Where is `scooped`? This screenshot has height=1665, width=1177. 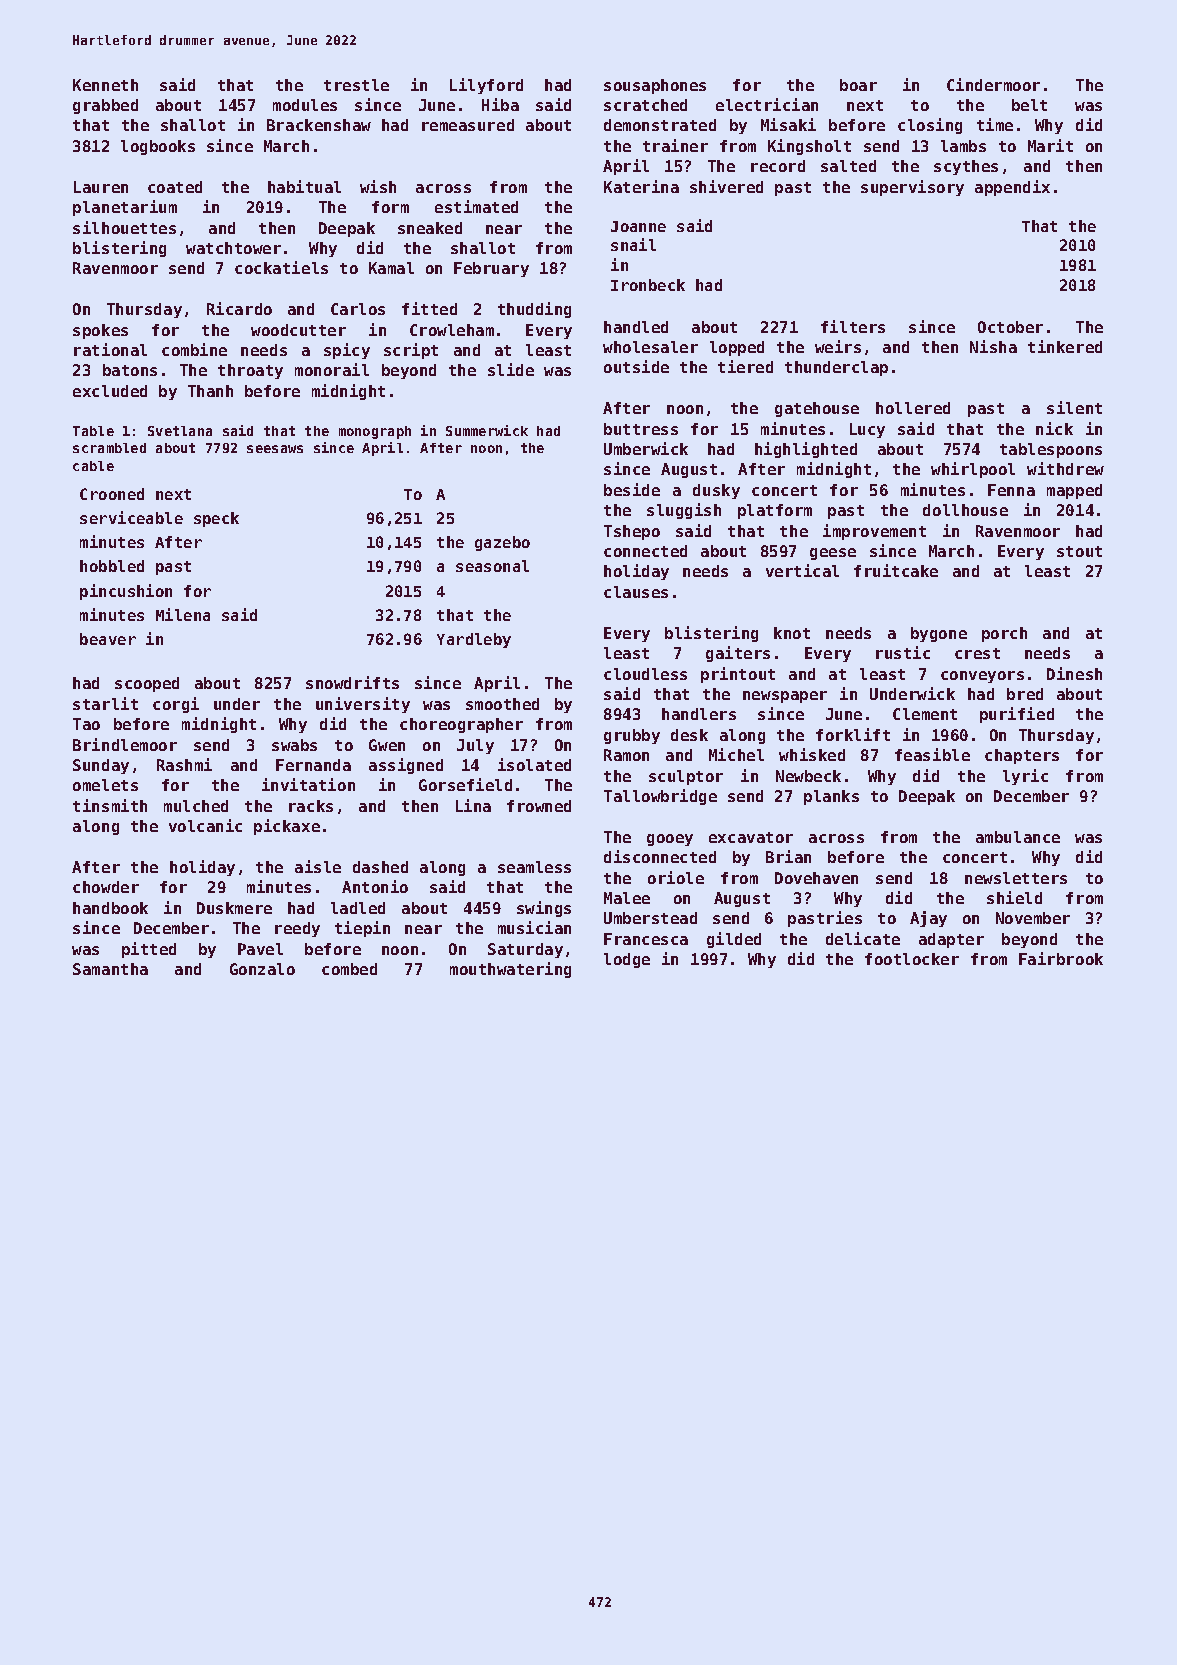 scooped is located at coordinates (147, 684).
